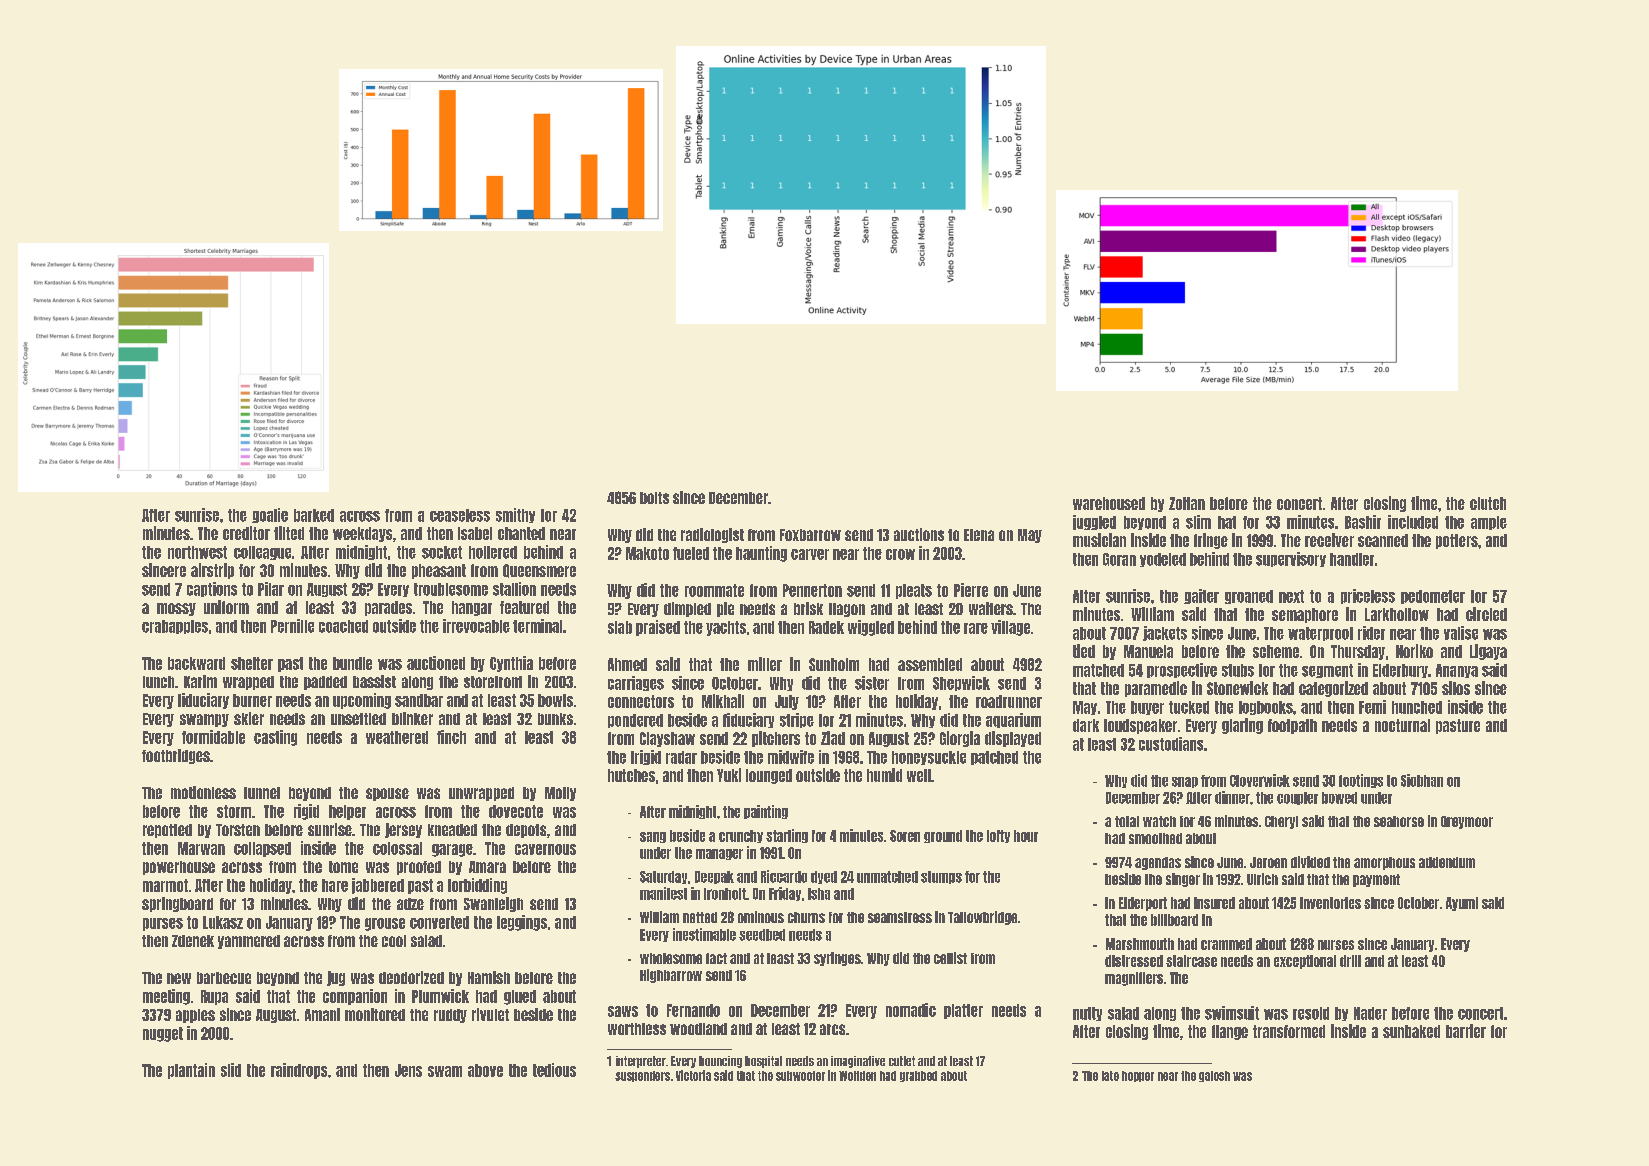 Image resolution: width=1649 pixels, height=1166 pixels. Describe the element at coordinates (994, 758) in the image. I see `patched` at that location.
